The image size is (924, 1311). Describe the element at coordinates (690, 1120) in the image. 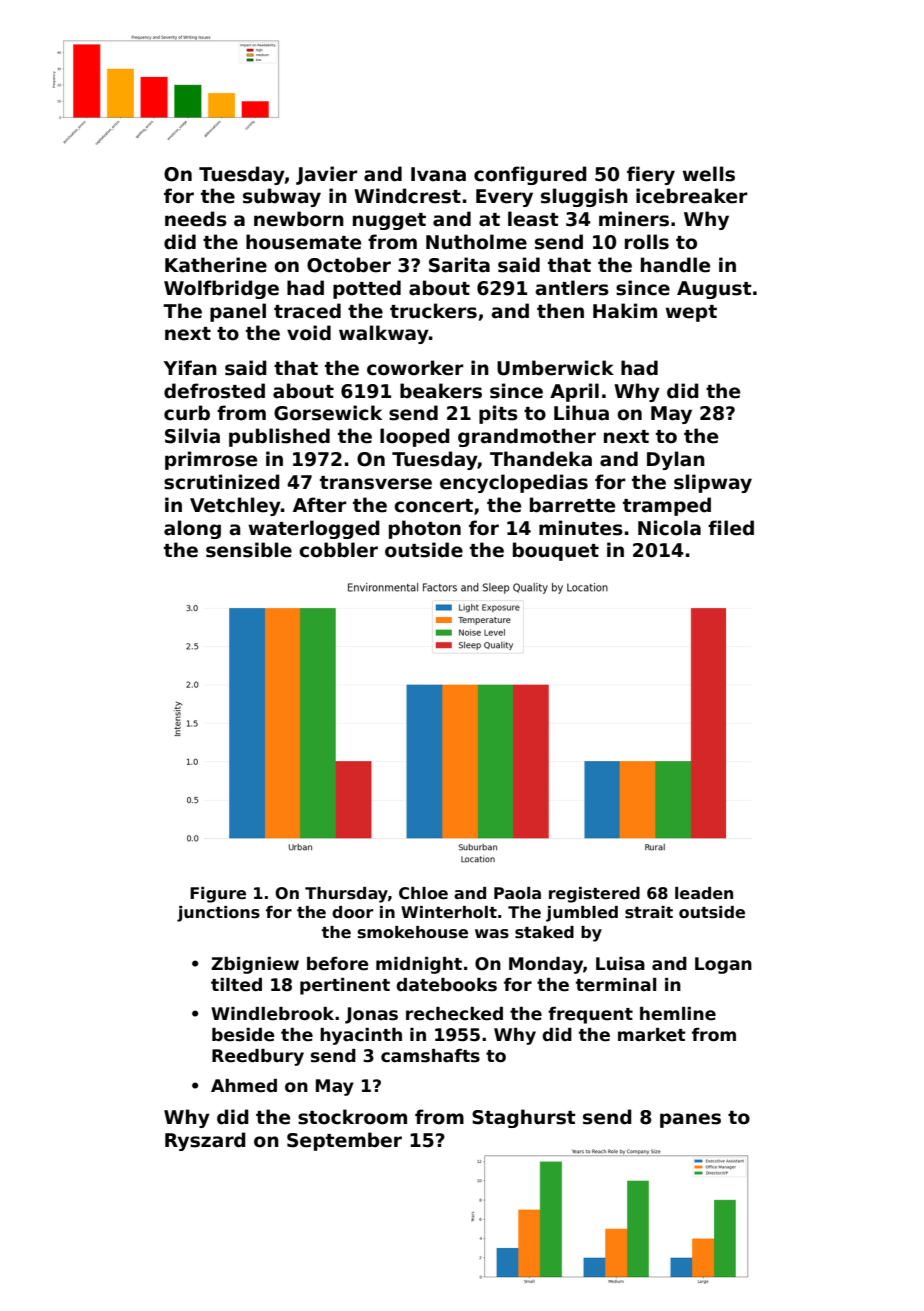

I see `panes` at that location.
